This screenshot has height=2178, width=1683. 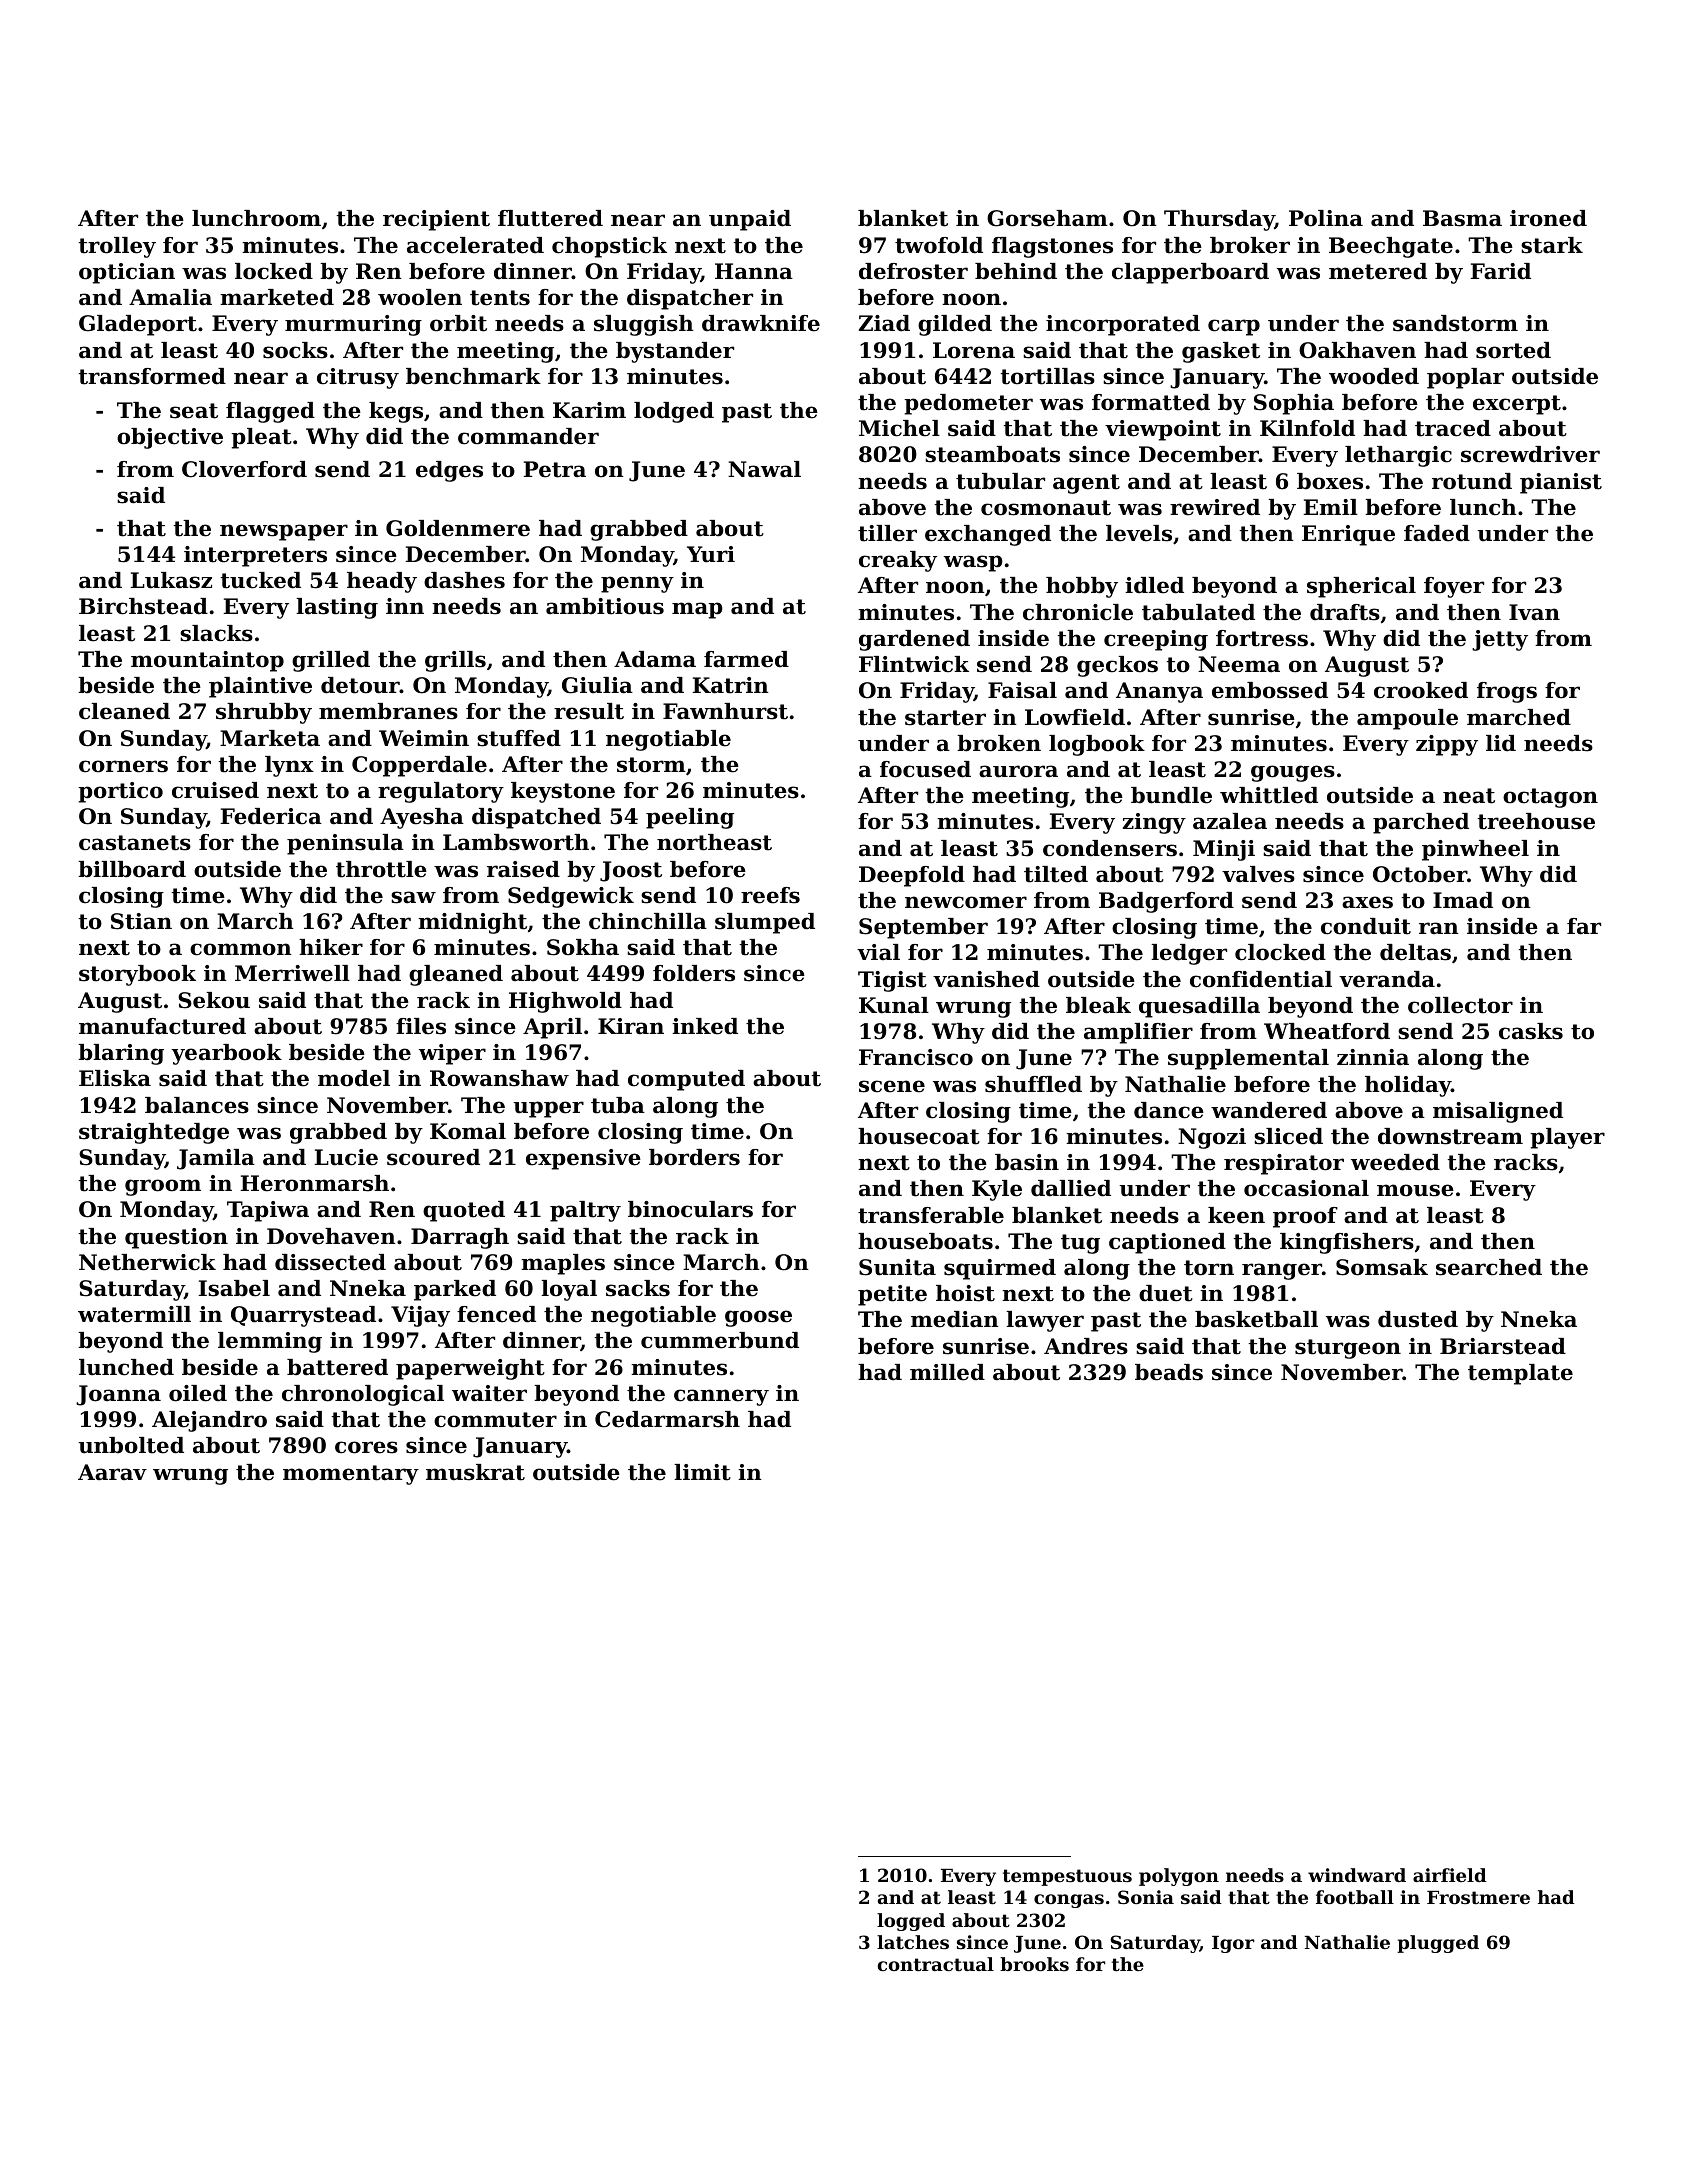 What do you see at coordinates (1567, 1138) in the screenshot?
I see `player` at bounding box center [1567, 1138].
